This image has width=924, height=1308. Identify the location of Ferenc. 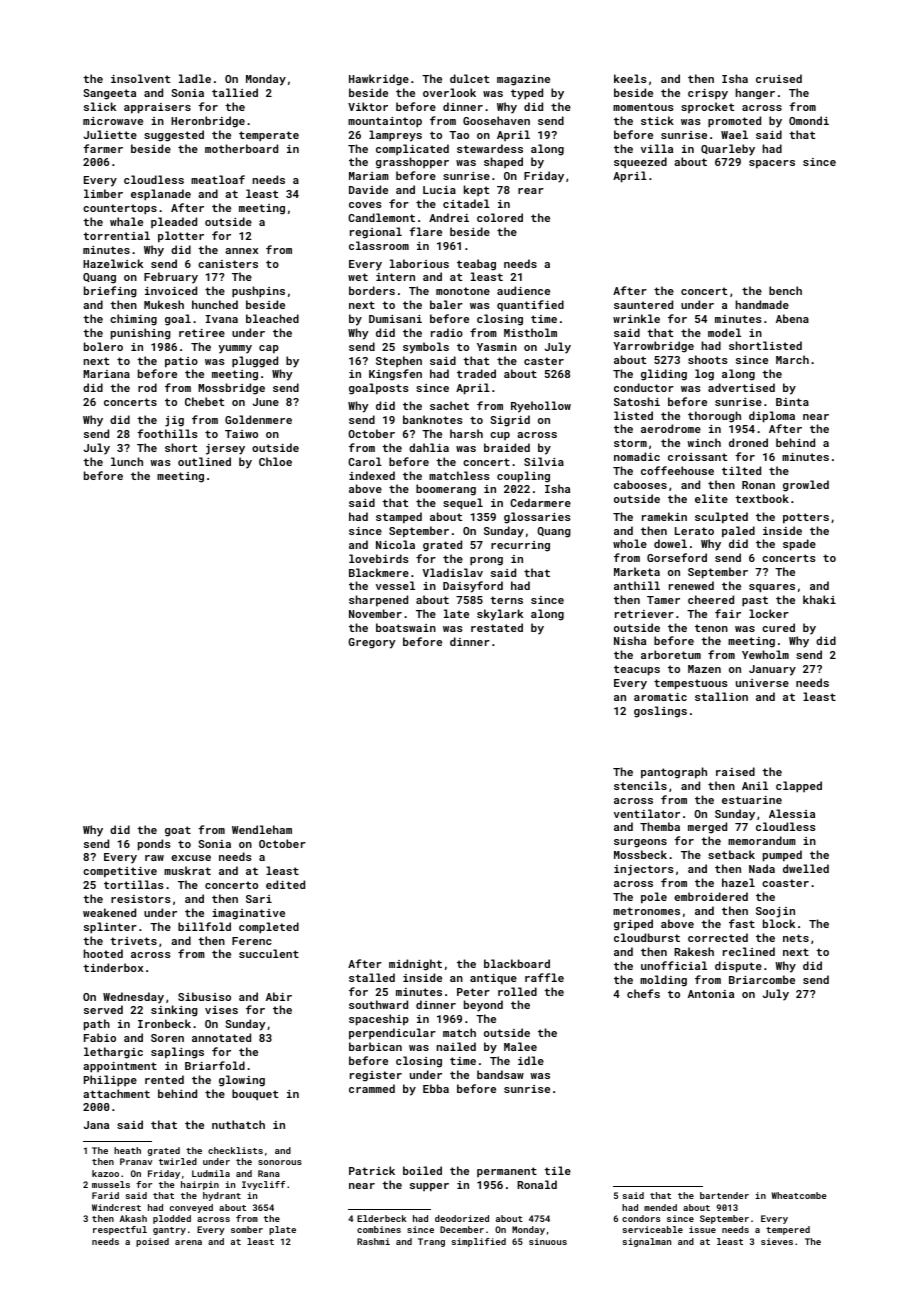
(252, 941).
